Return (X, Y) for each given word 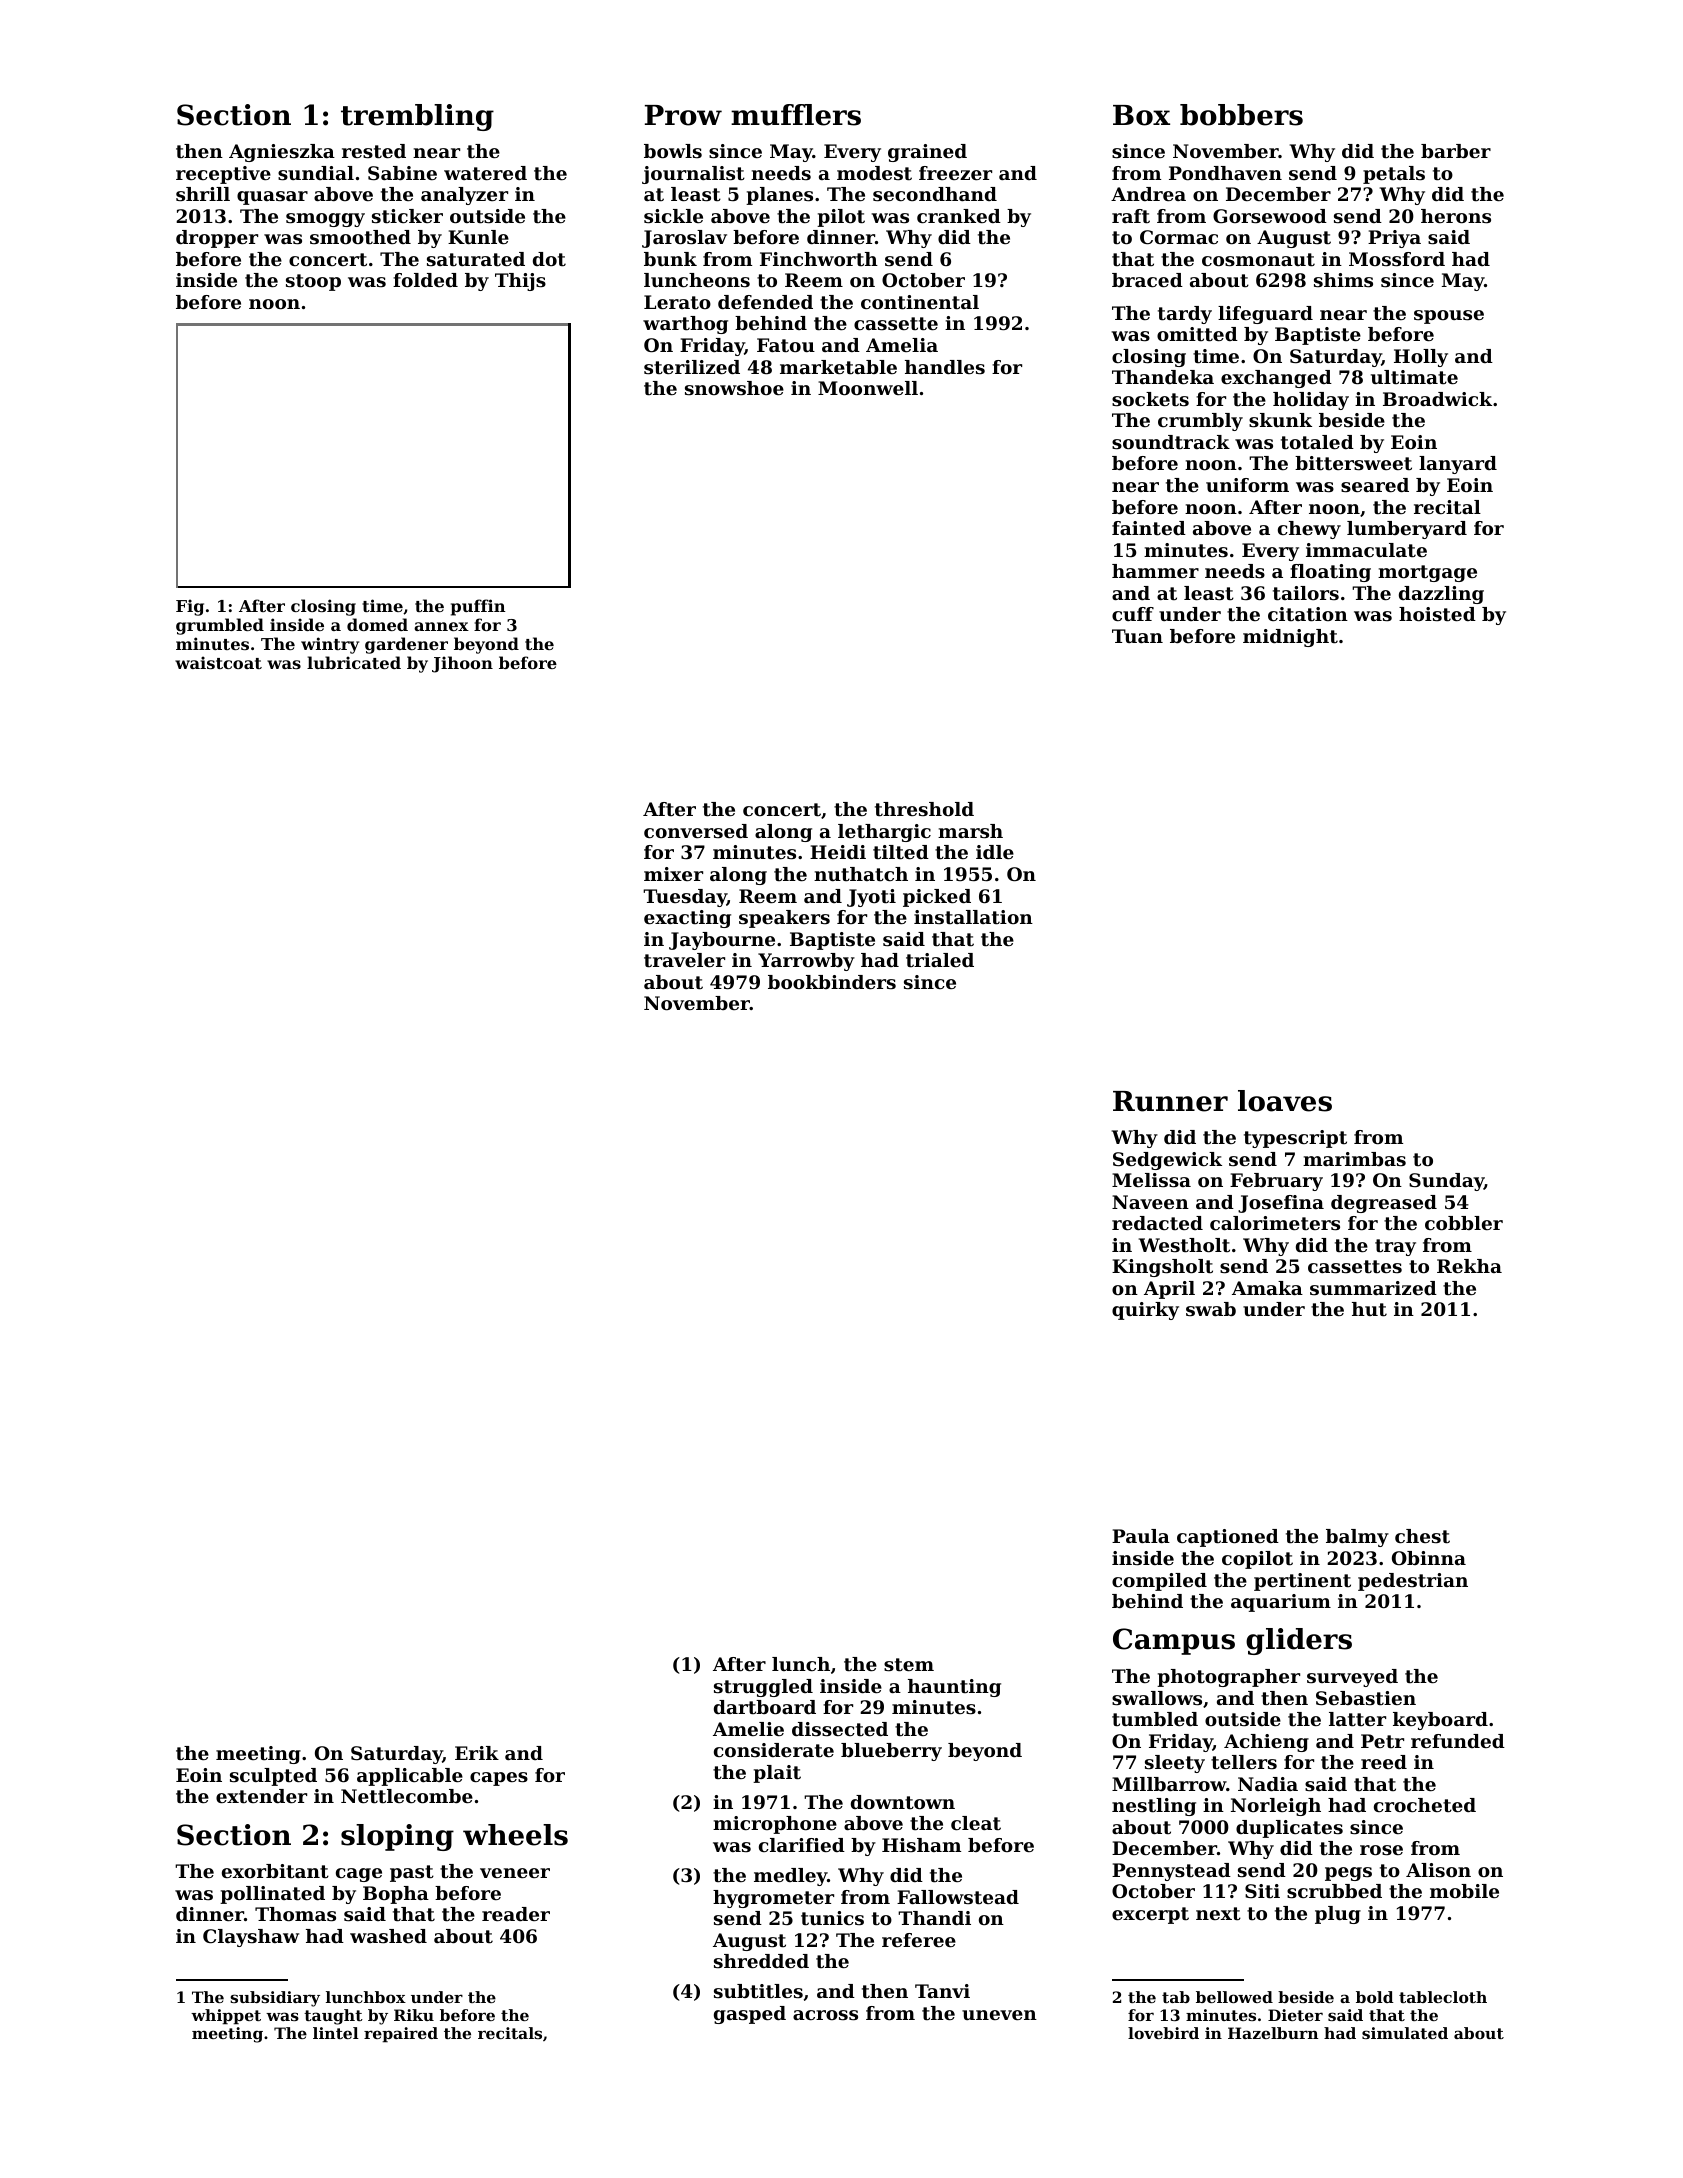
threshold (924, 809)
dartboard (765, 1707)
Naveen (1150, 1202)
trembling (417, 117)
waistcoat (218, 662)
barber (1456, 151)
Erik (477, 1753)
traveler (684, 960)
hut (1369, 1309)
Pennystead (1171, 1872)
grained (927, 153)
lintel (336, 2033)
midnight (1290, 638)
